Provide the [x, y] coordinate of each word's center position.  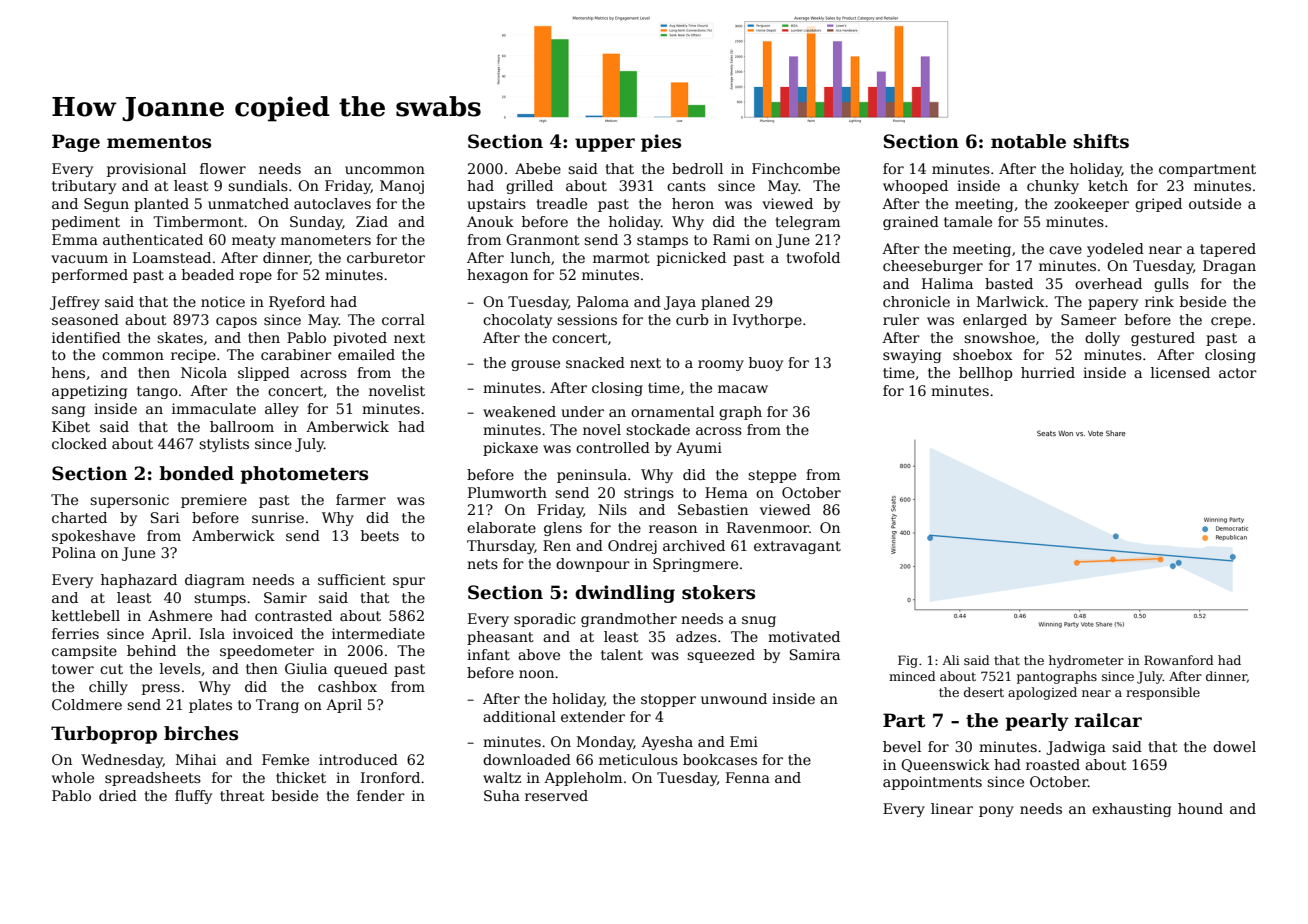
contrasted [293, 615]
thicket [301, 777]
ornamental [672, 411]
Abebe [538, 168]
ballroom [242, 426]
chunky [1053, 187]
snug [759, 621]
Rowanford [1179, 660]
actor [1238, 373]
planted [161, 205]
